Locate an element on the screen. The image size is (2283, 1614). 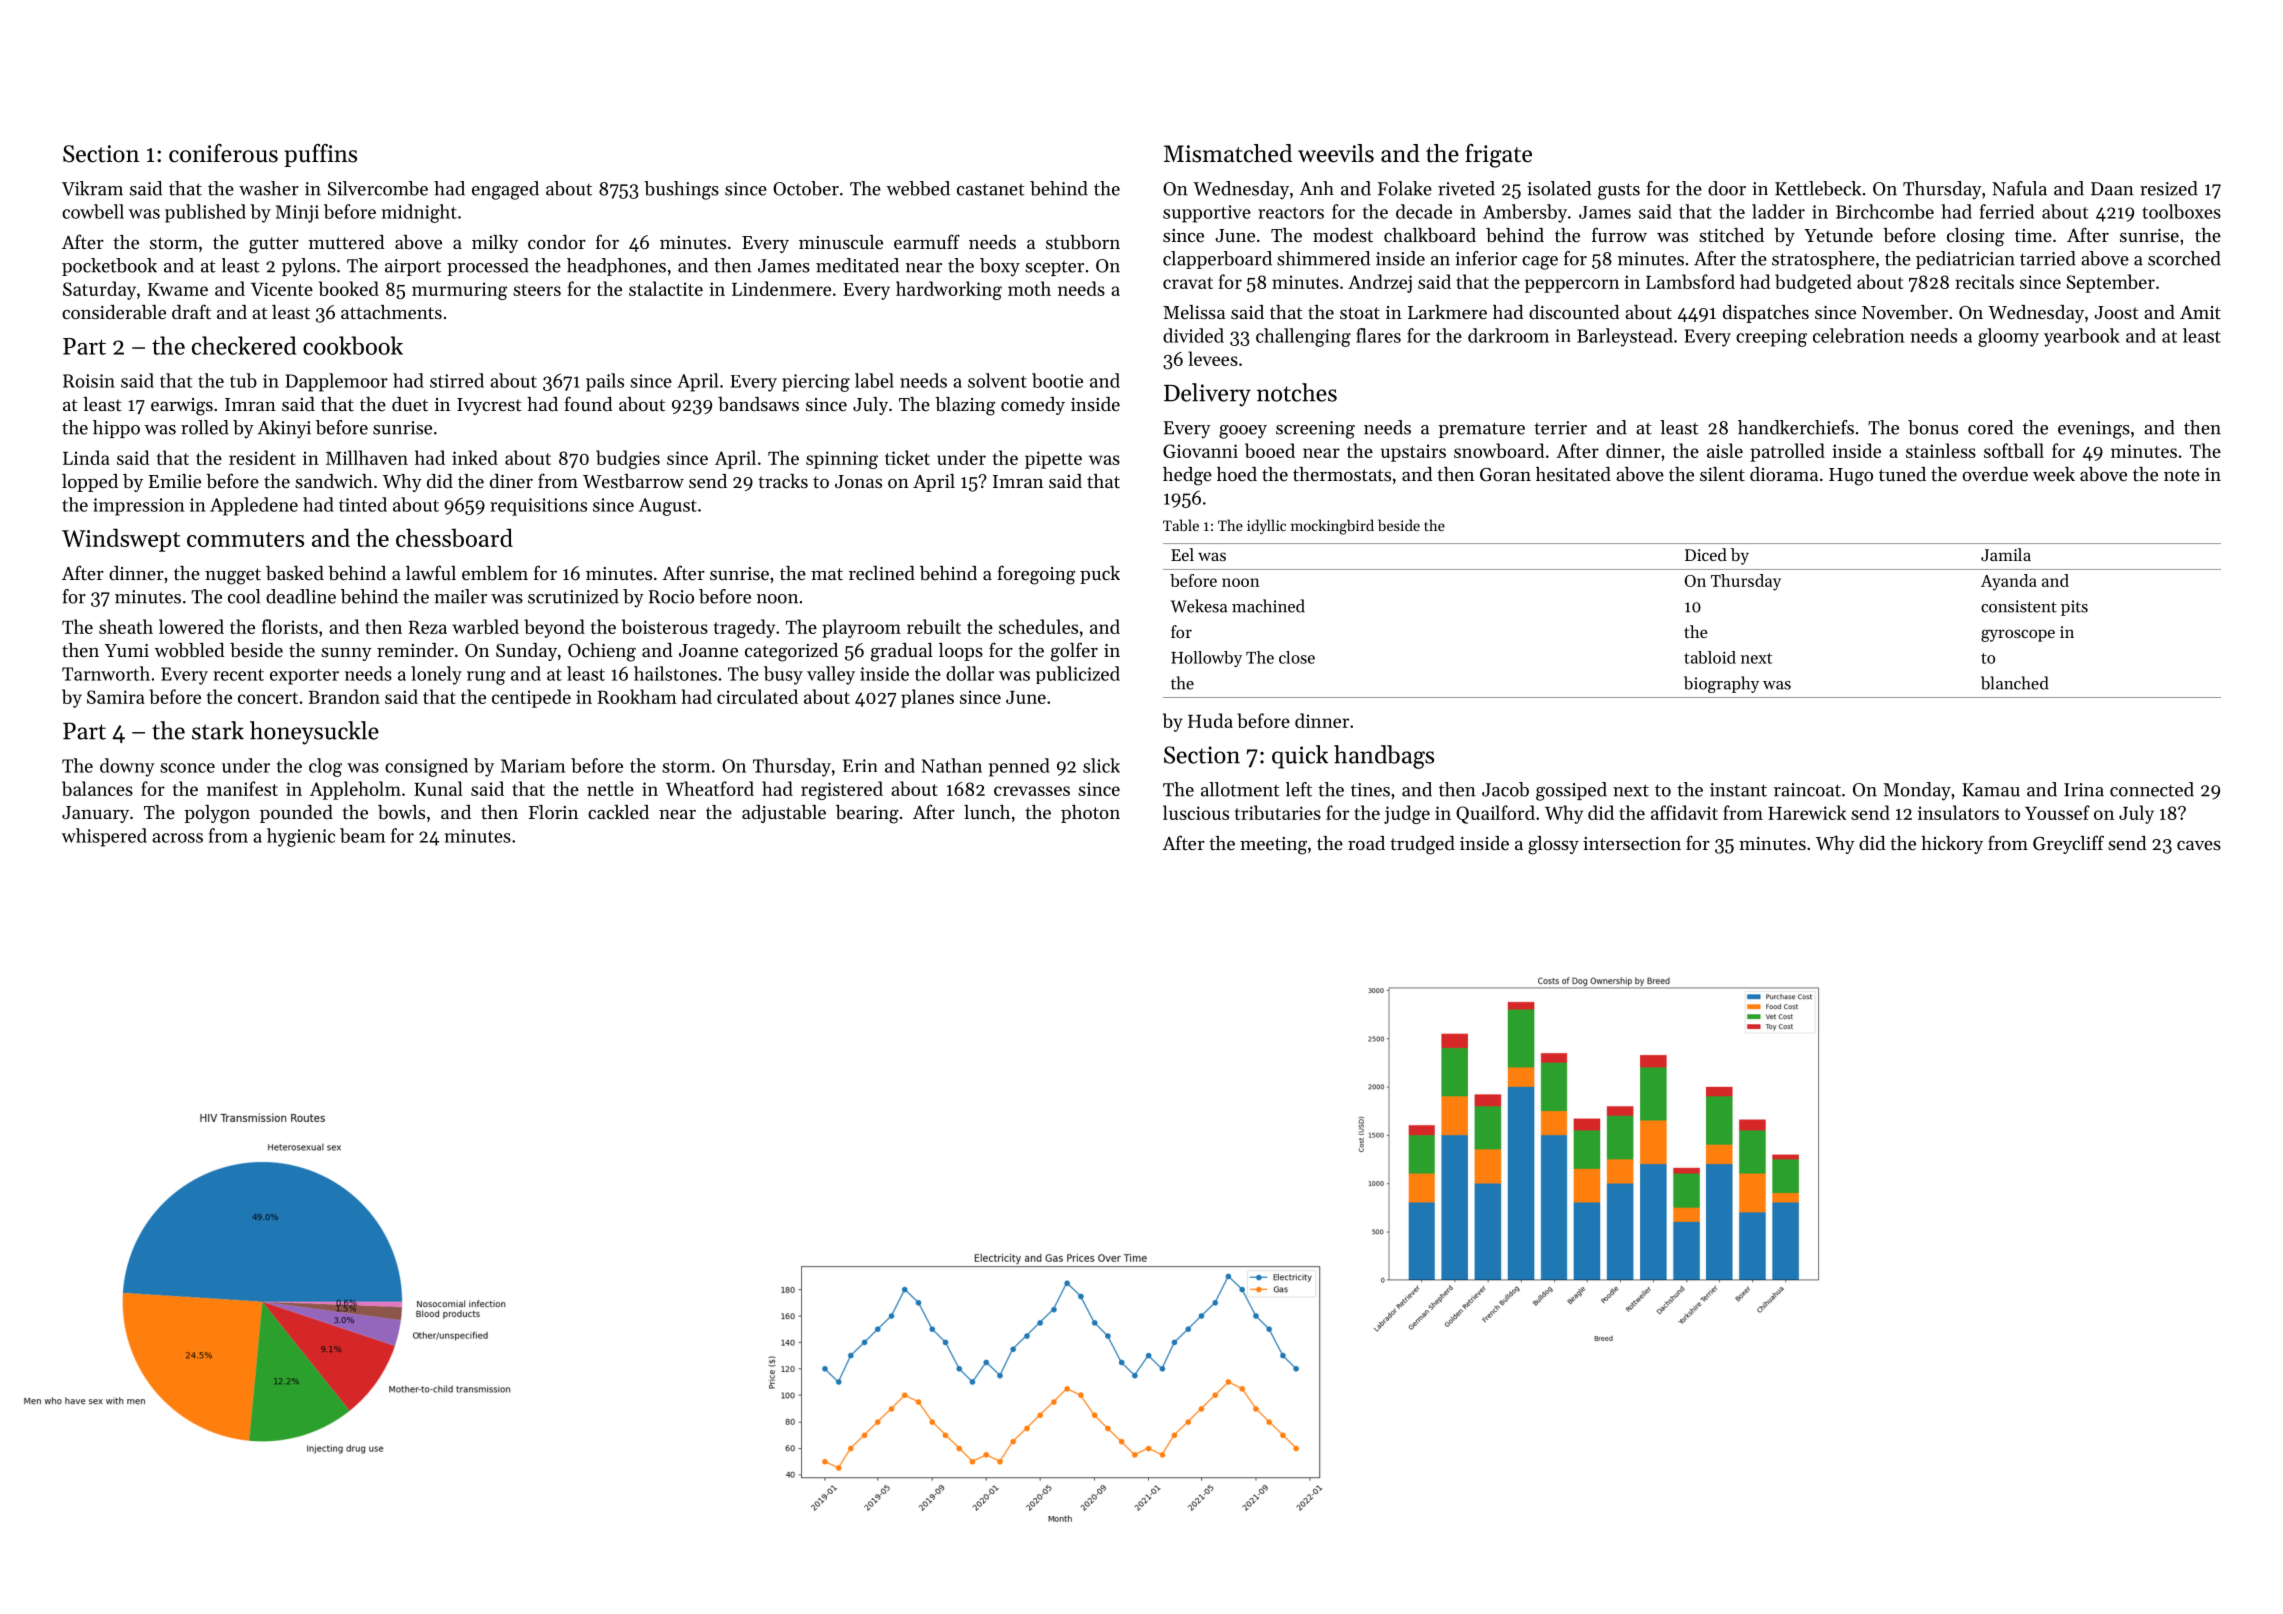
balances is located at coordinates (97, 788).
